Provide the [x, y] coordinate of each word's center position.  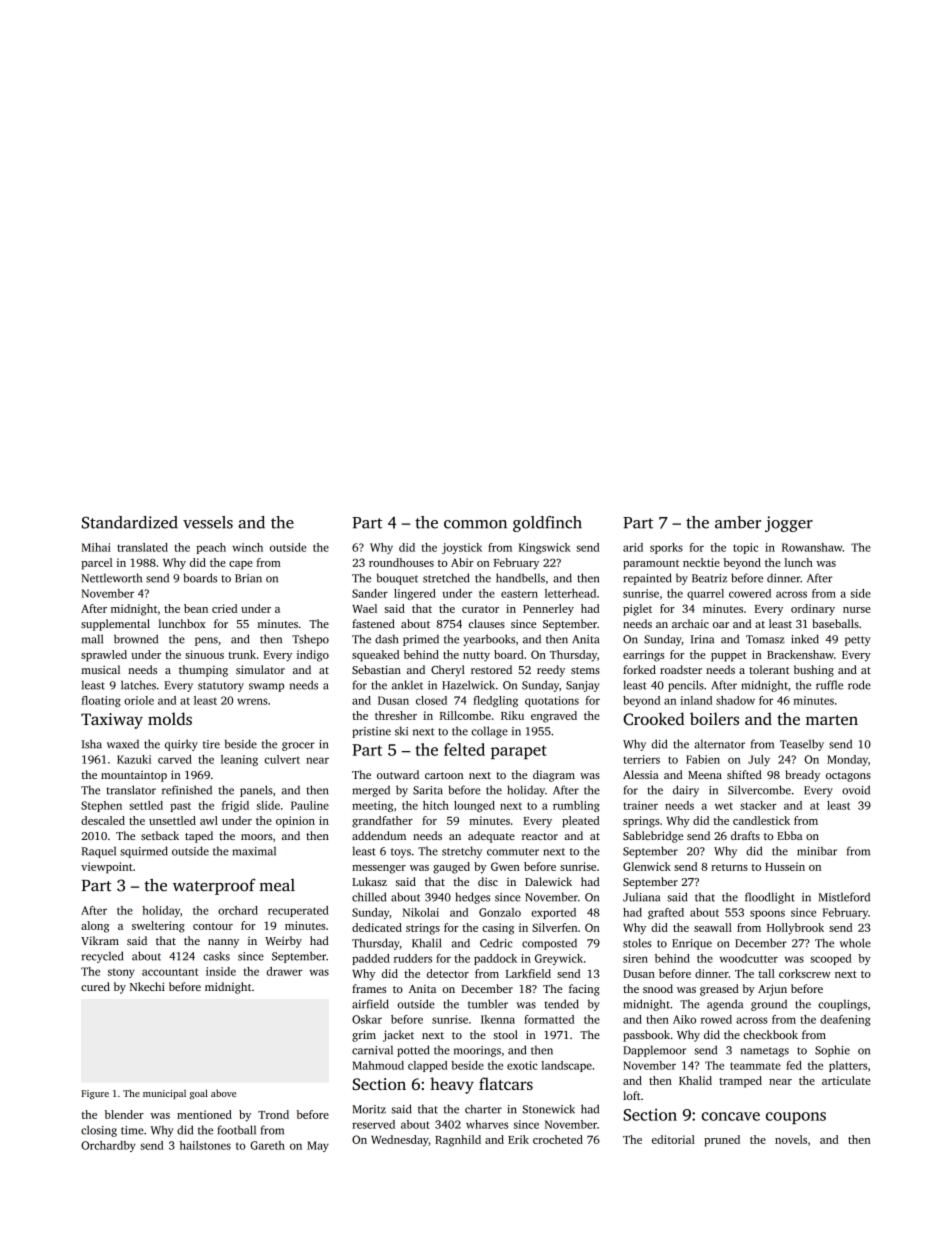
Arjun [772, 990]
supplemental [115, 625]
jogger [789, 524]
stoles [637, 943]
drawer [284, 971]
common [475, 524]
